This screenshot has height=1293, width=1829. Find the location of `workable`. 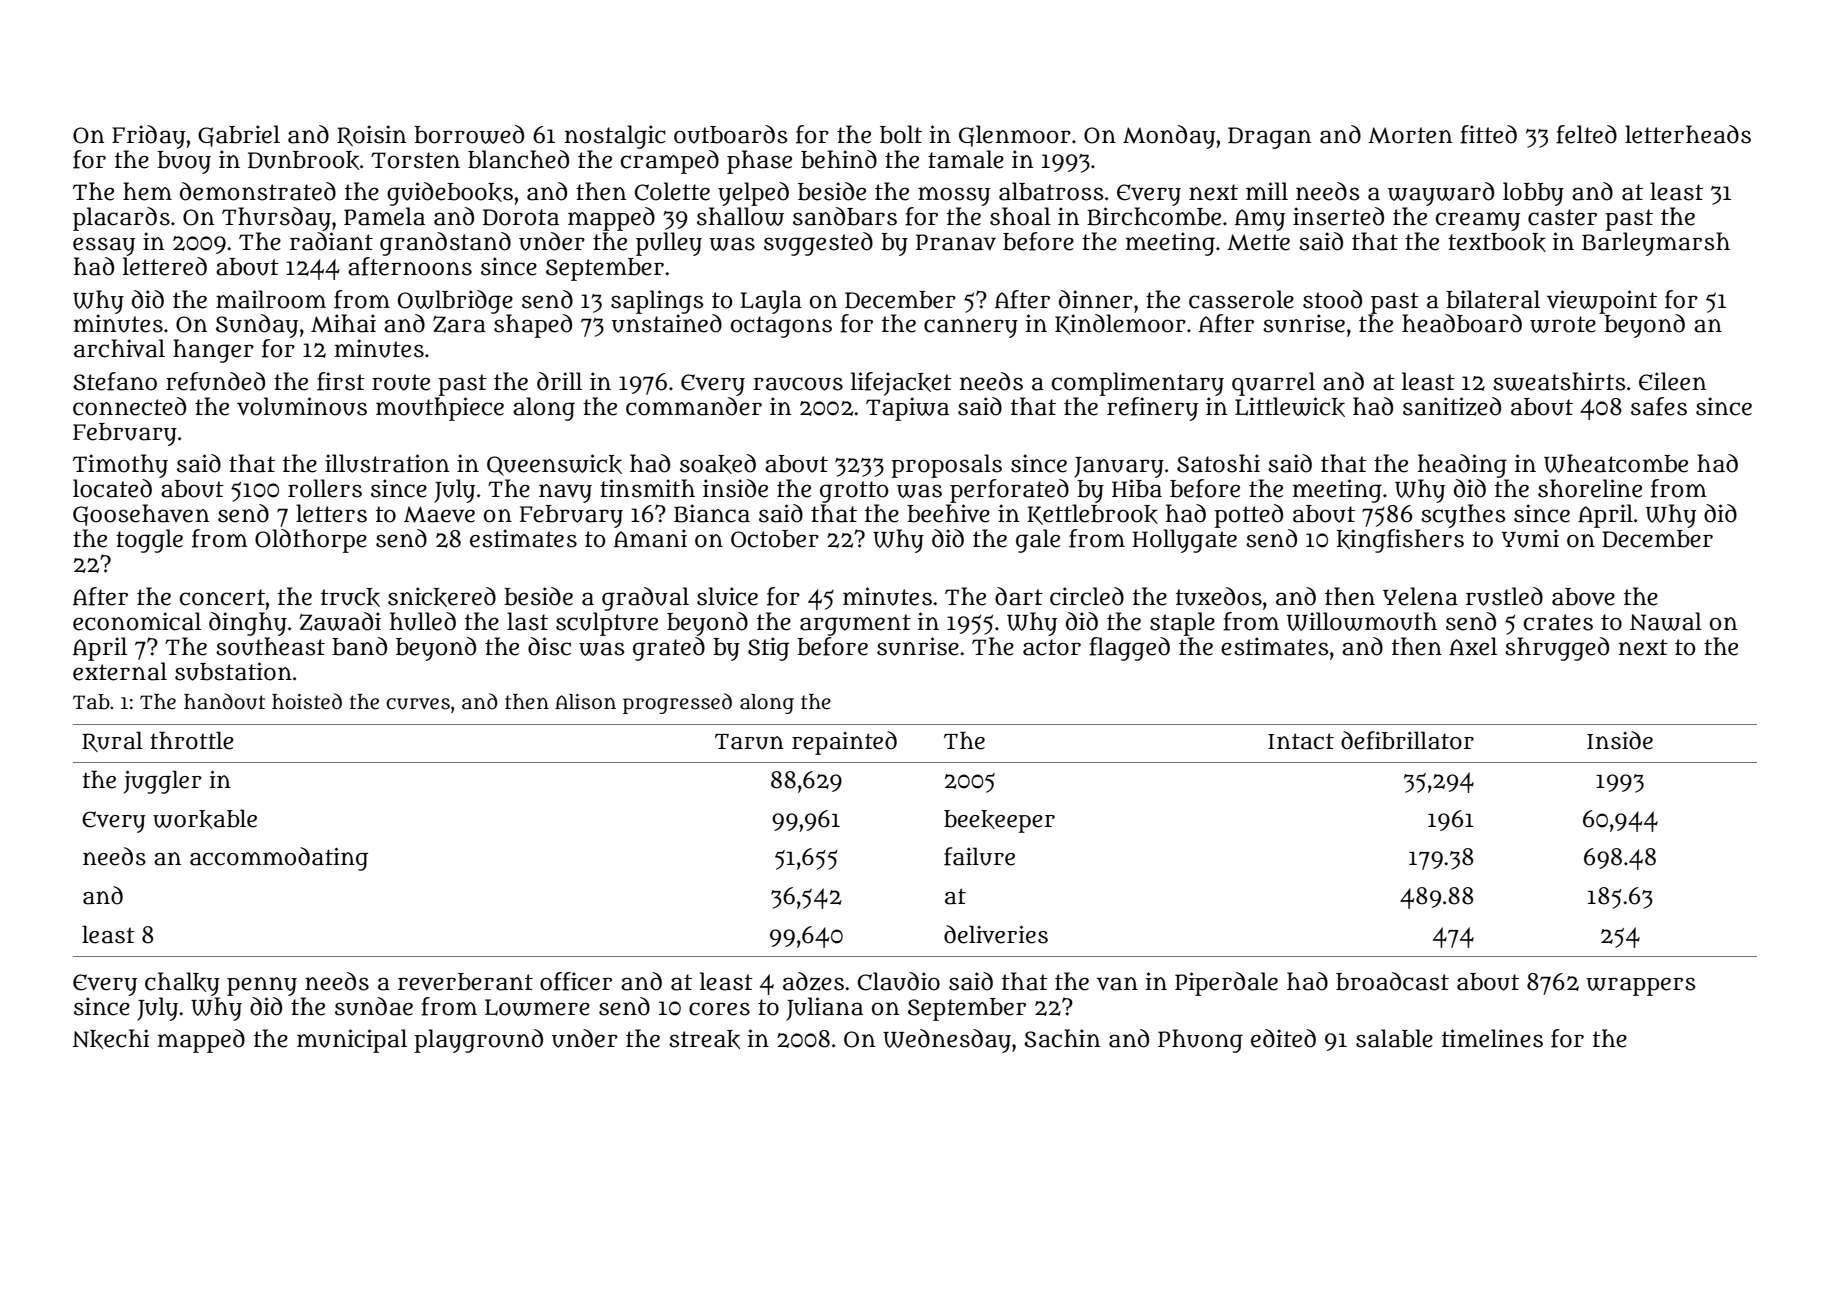

workable is located at coordinates (205, 819).
